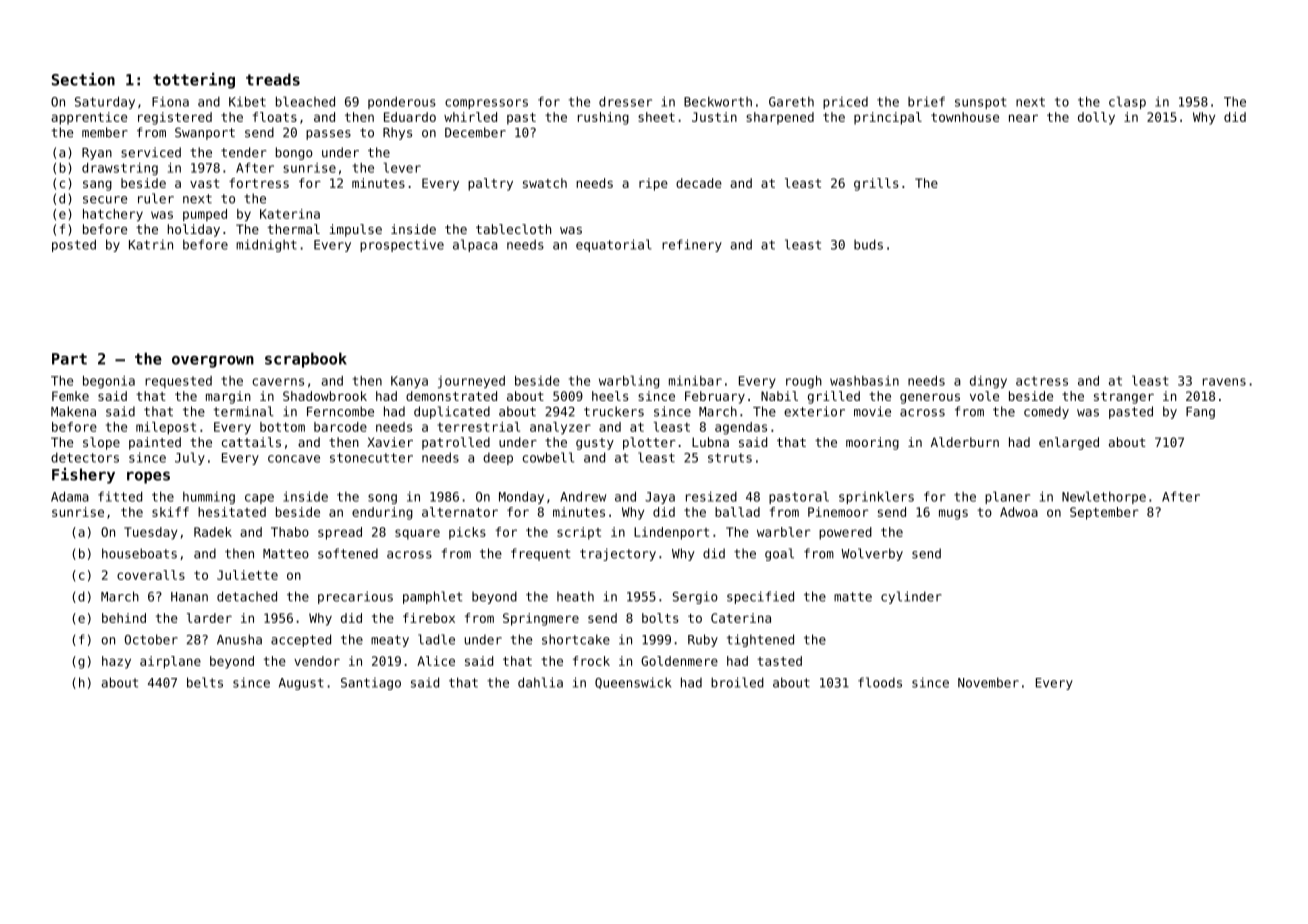 The width and height of the page is (1308, 924). Describe the element at coordinates (591, 661) in the page. I see `frock` at that location.
